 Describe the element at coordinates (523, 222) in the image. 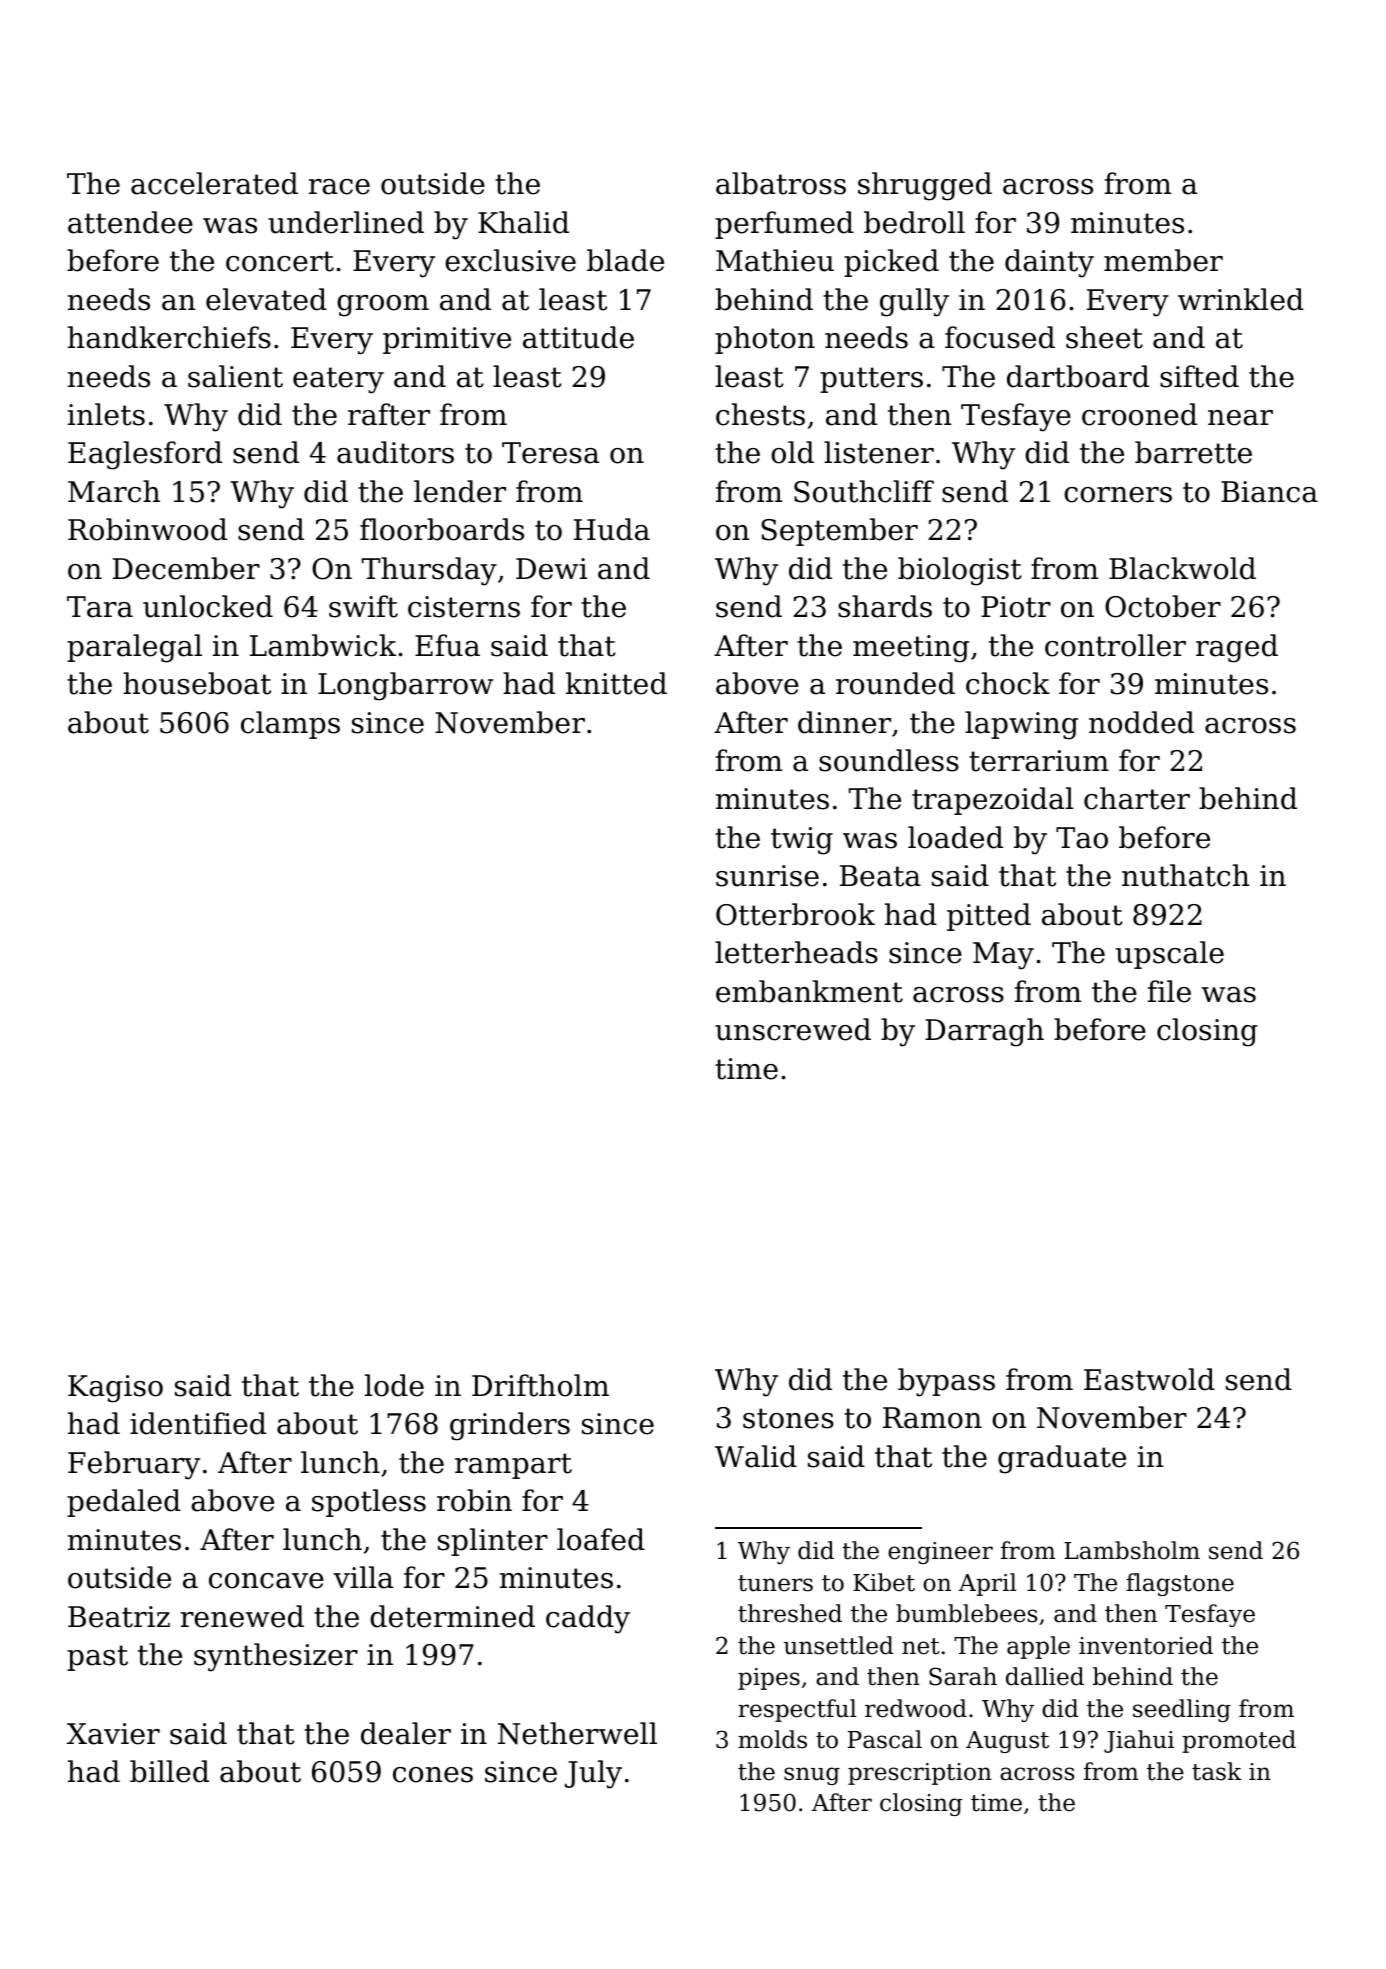

I see `Khalid` at that location.
